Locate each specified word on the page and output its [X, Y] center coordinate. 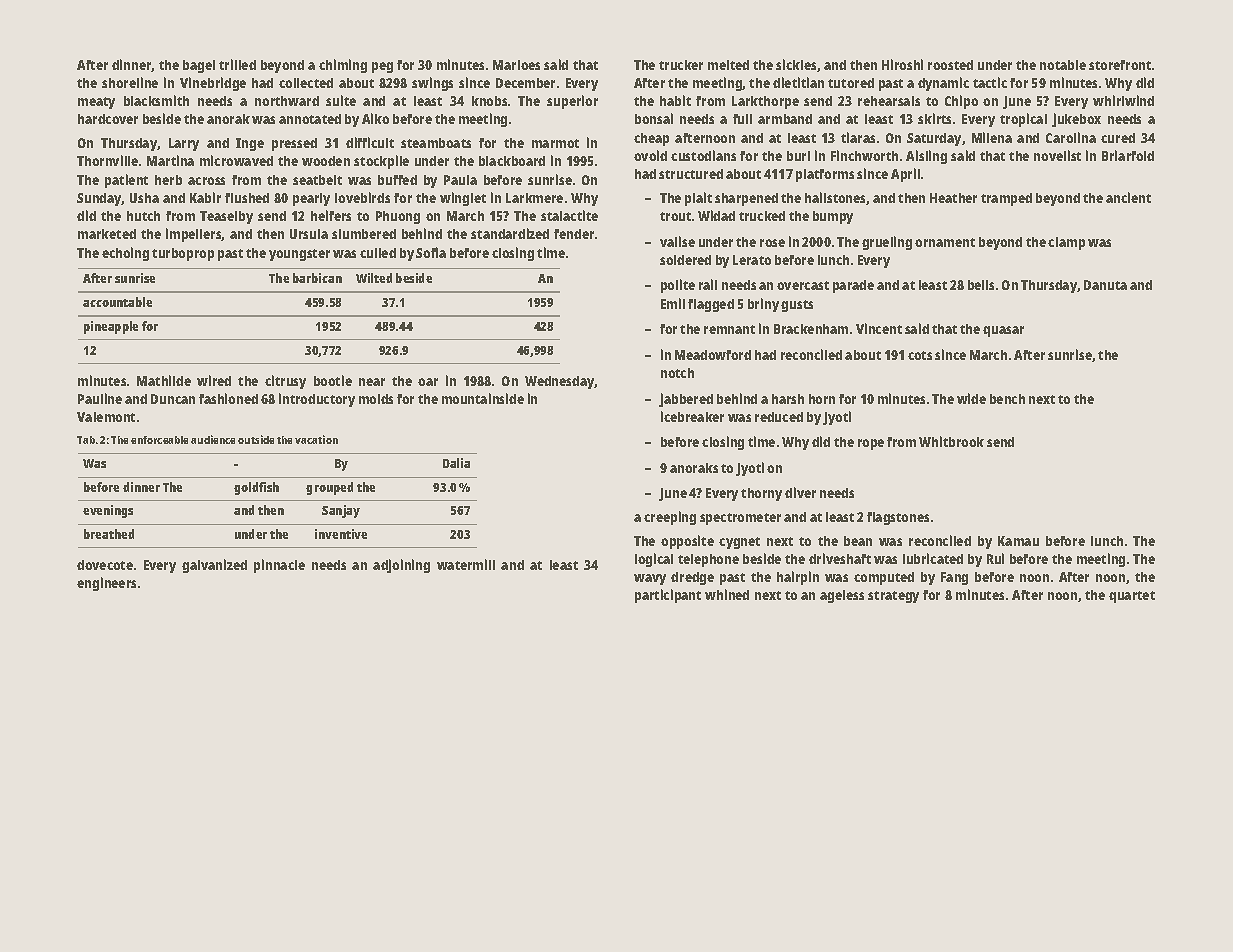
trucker [681, 65]
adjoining [401, 566]
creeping [670, 518]
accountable [117, 302]
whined [727, 594]
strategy [893, 597]
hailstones [836, 198]
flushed [247, 198]
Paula [460, 180]
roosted [950, 65]
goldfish [256, 488]
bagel [199, 66]
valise [677, 241]
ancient [1128, 197]
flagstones [898, 518]
